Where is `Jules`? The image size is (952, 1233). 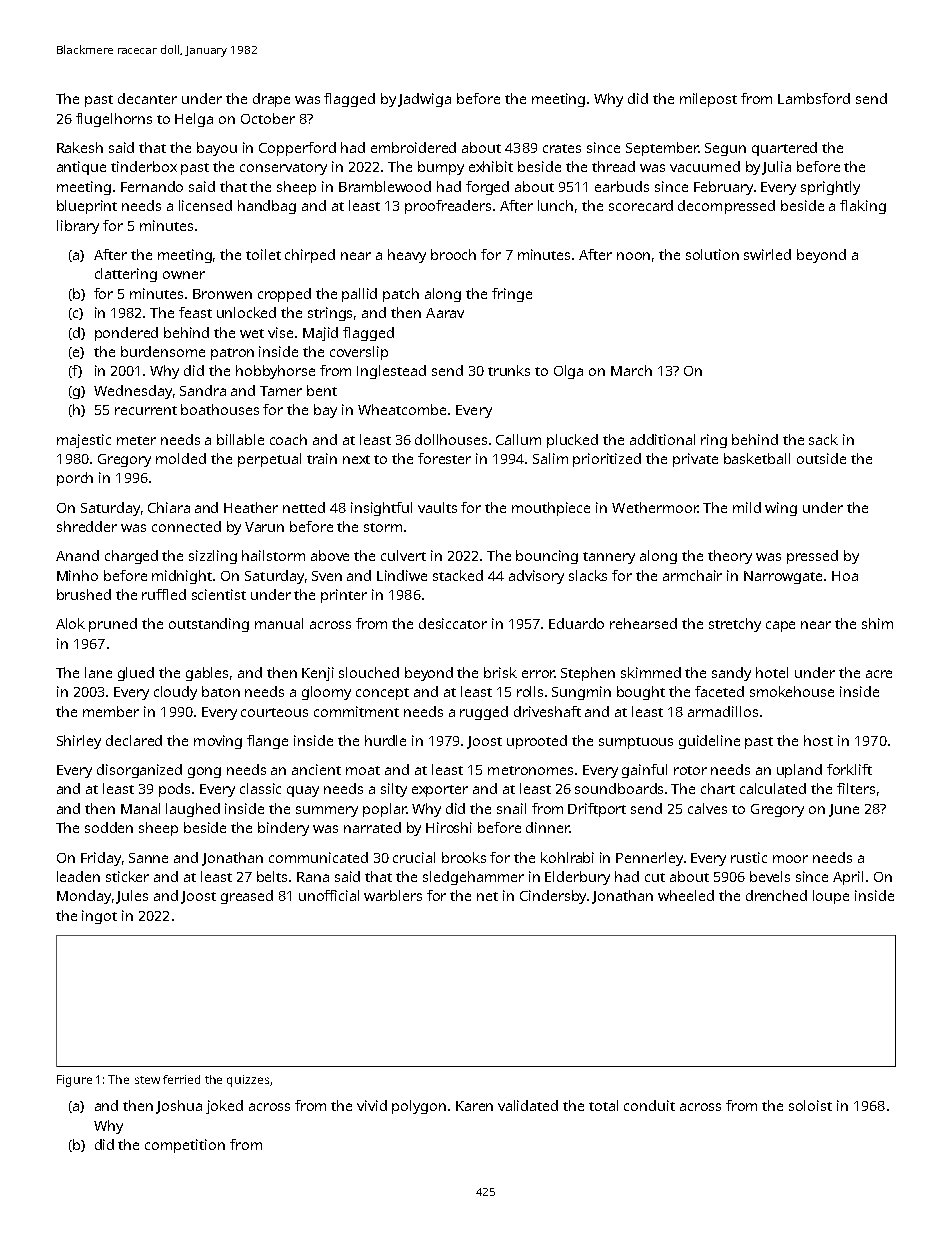
Jules is located at coordinates (132, 897).
